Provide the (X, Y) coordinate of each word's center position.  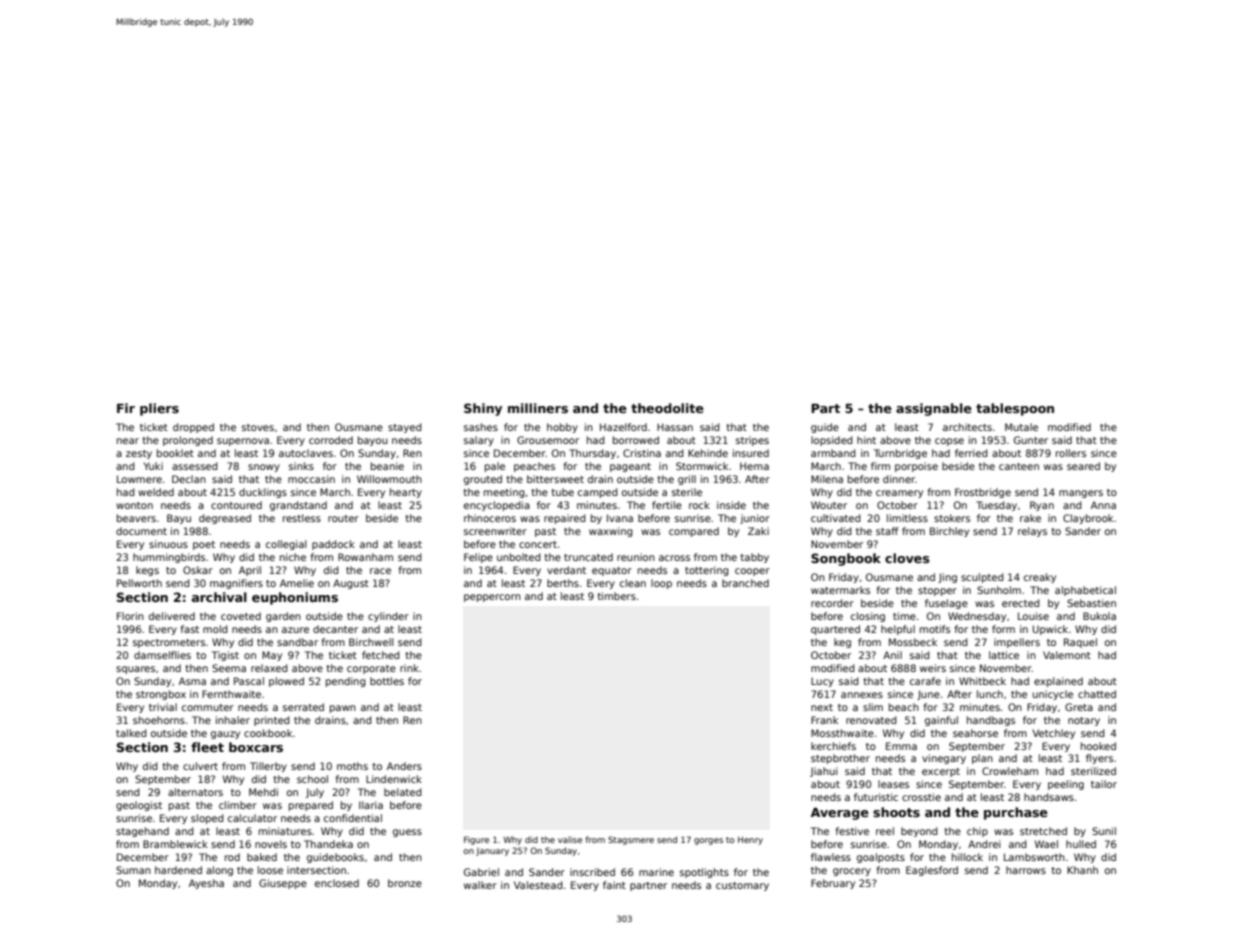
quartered (835, 630)
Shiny (483, 409)
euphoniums (295, 598)
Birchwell (371, 642)
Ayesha (206, 884)
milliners (538, 408)
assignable (934, 409)
